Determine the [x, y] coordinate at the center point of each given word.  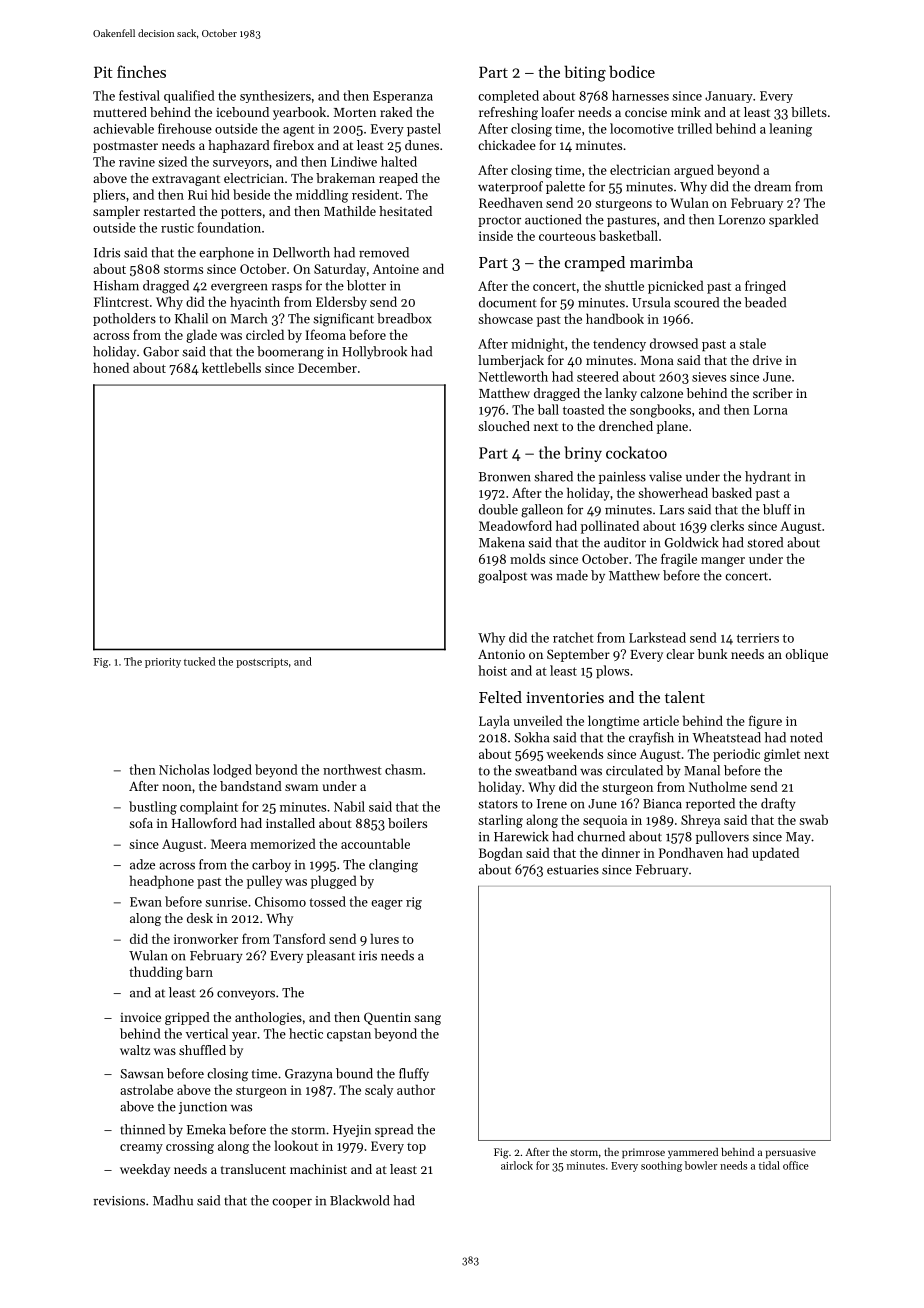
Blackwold [360, 1200]
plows [612, 672]
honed [111, 367]
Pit [103, 72]
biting [585, 73]
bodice [632, 71]
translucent [253, 1169]
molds [527, 558]
